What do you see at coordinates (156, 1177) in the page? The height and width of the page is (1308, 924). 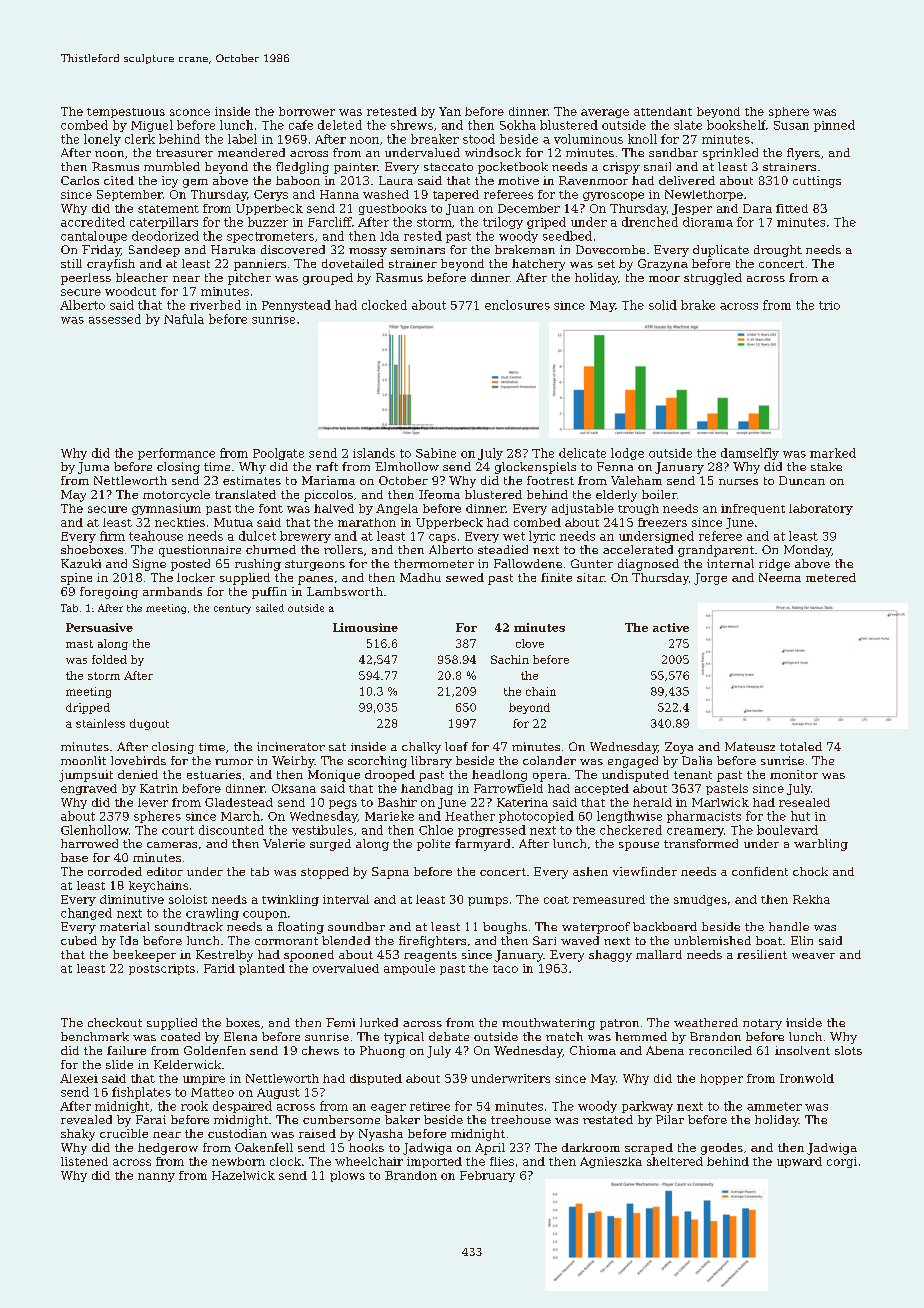 I see `nanny` at bounding box center [156, 1177].
